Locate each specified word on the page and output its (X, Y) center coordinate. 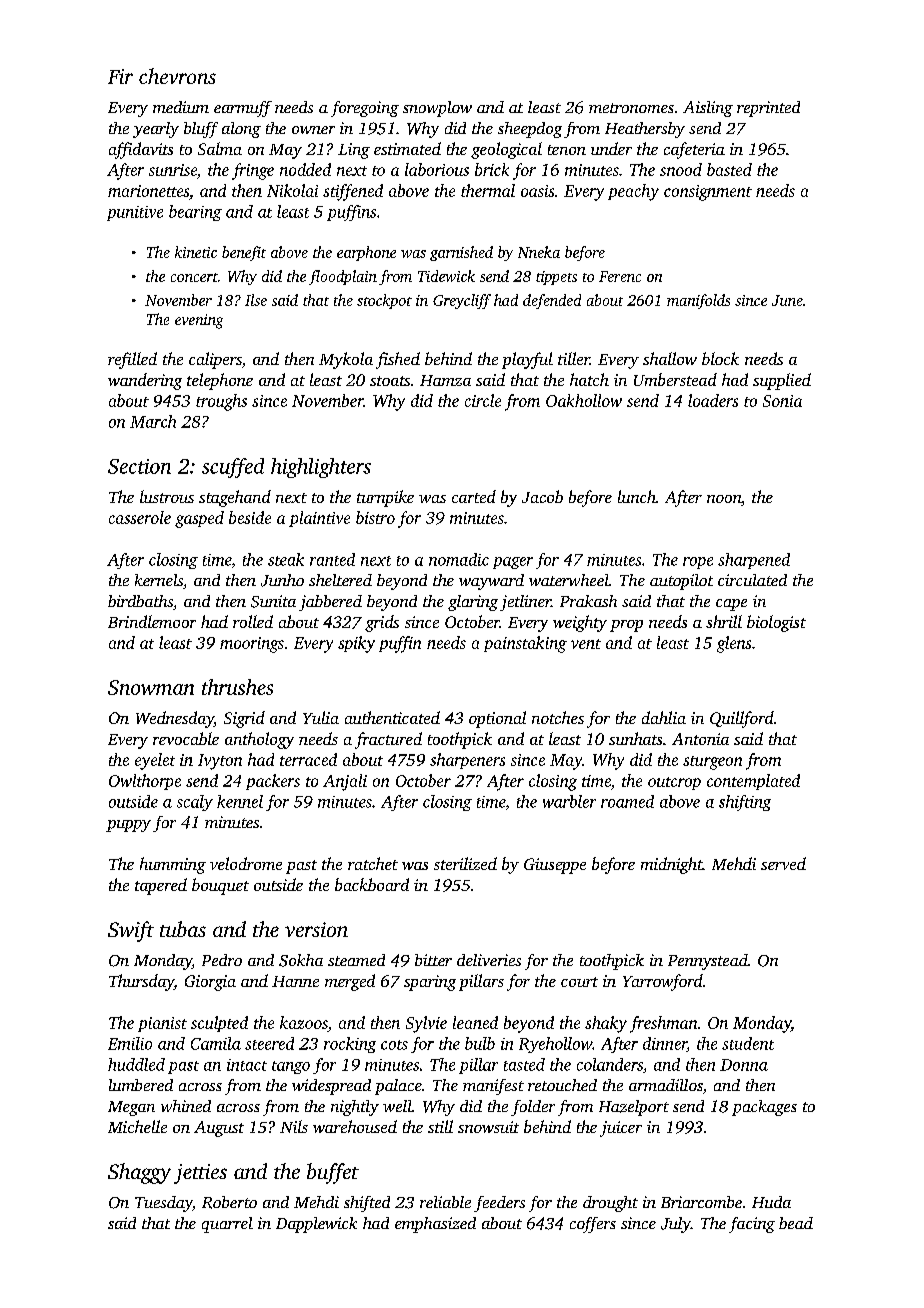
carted (474, 496)
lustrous (167, 496)
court (579, 982)
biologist (776, 623)
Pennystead (708, 962)
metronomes (631, 108)
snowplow (437, 109)
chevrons (177, 76)
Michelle (137, 1126)
